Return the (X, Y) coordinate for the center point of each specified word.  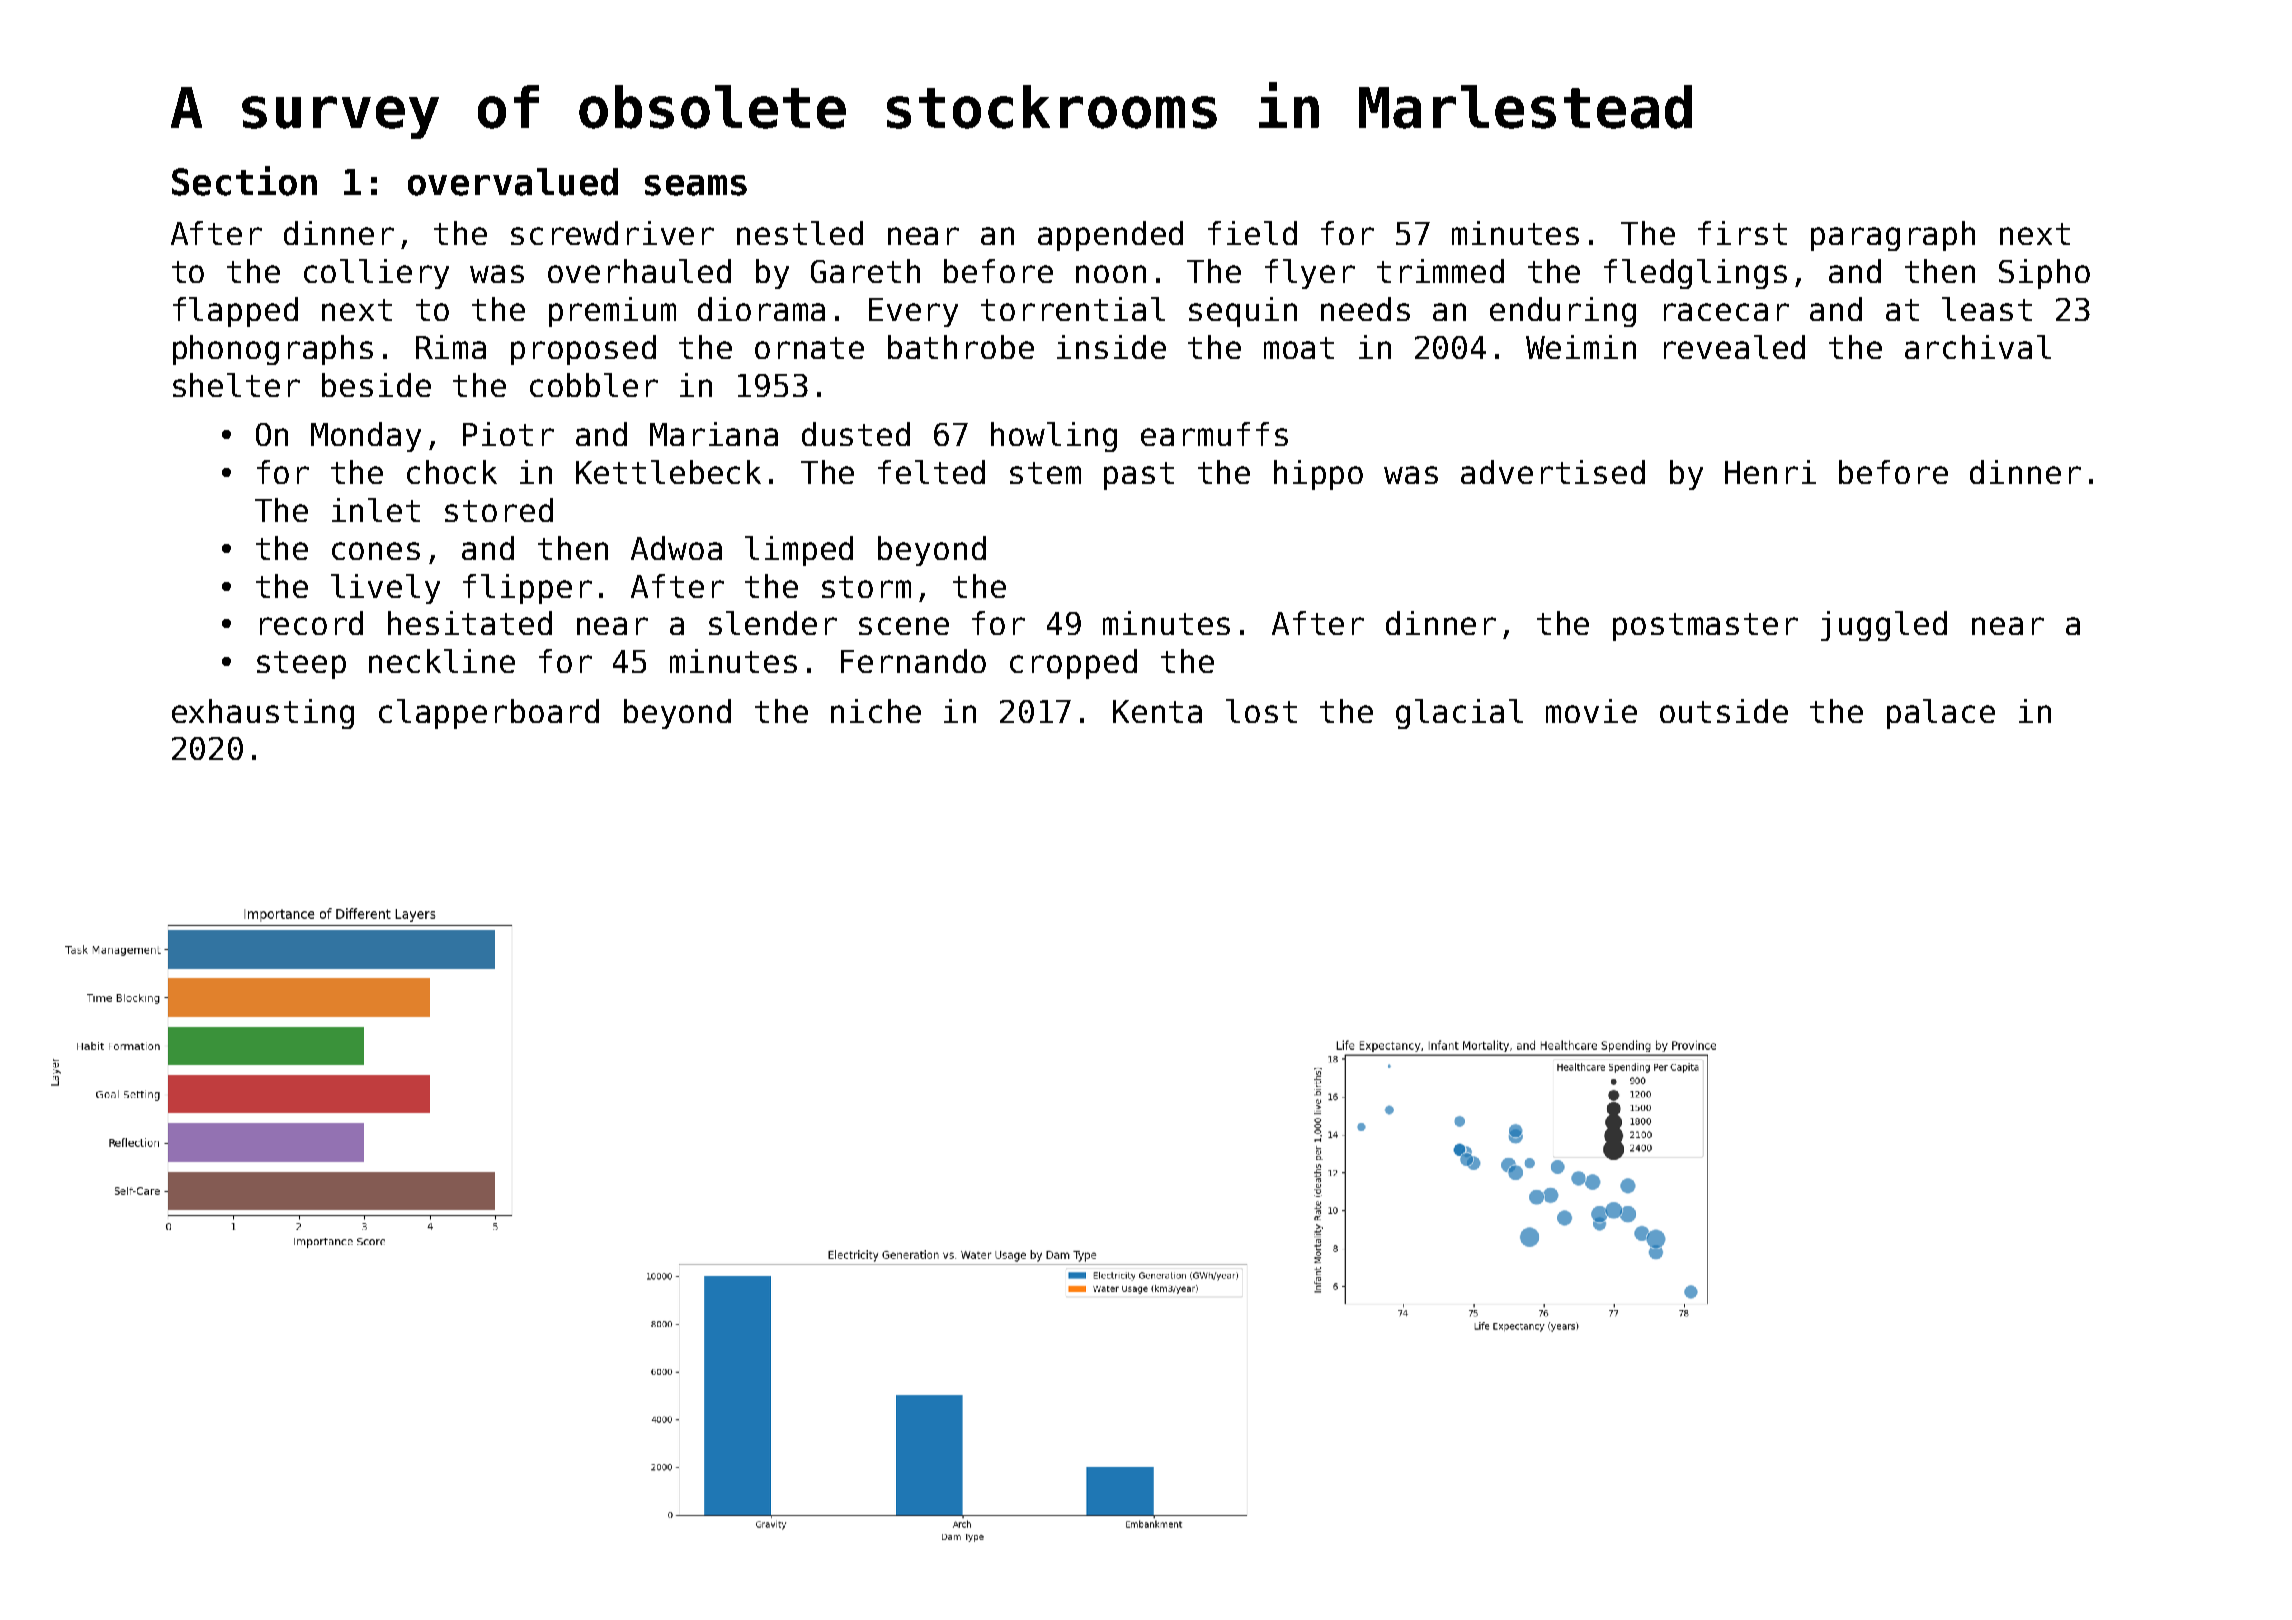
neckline (442, 661)
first (1742, 233)
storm (866, 587)
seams (696, 185)
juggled (1884, 626)
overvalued (513, 182)
